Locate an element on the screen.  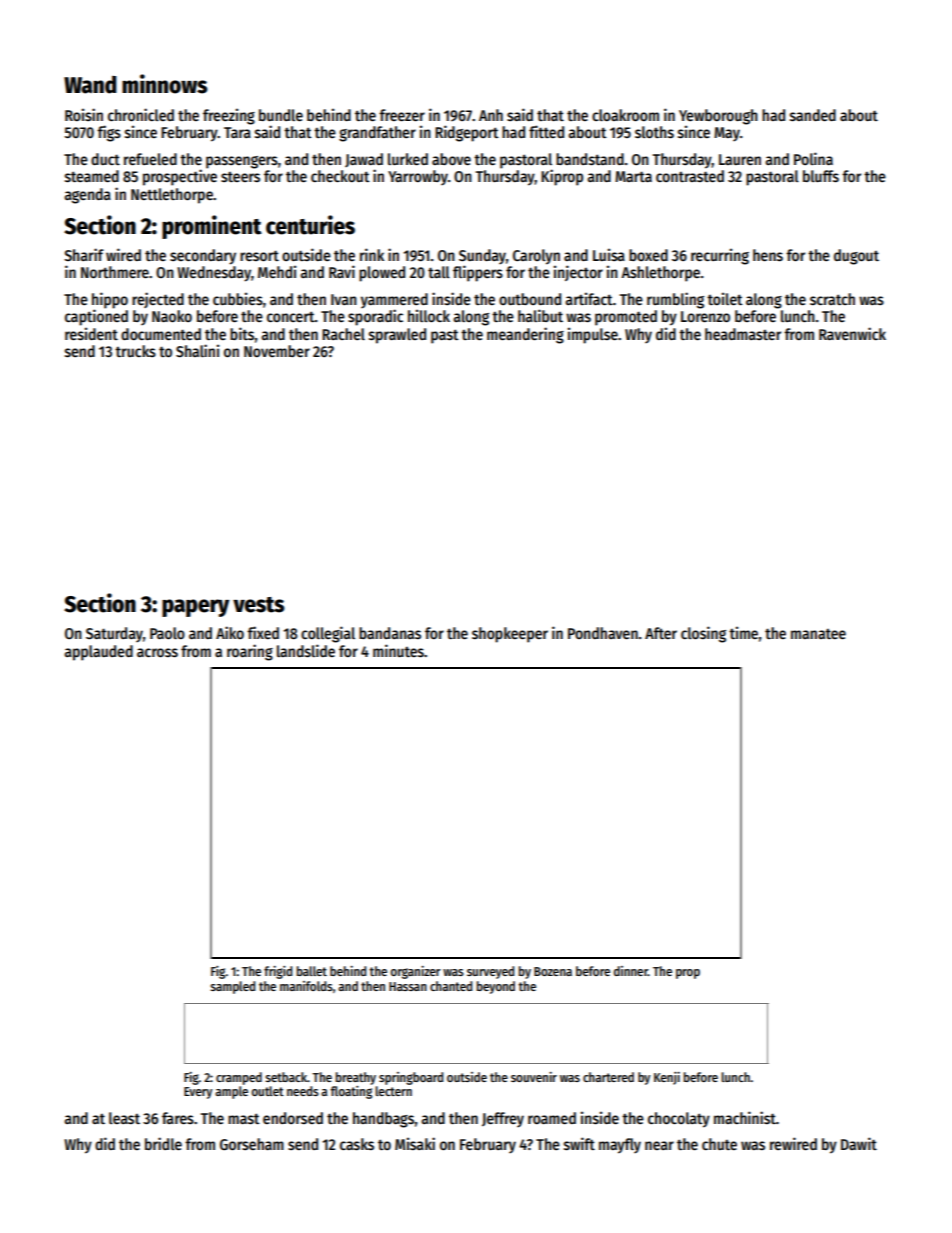
Yewborough is located at coordinates (718, 117).
